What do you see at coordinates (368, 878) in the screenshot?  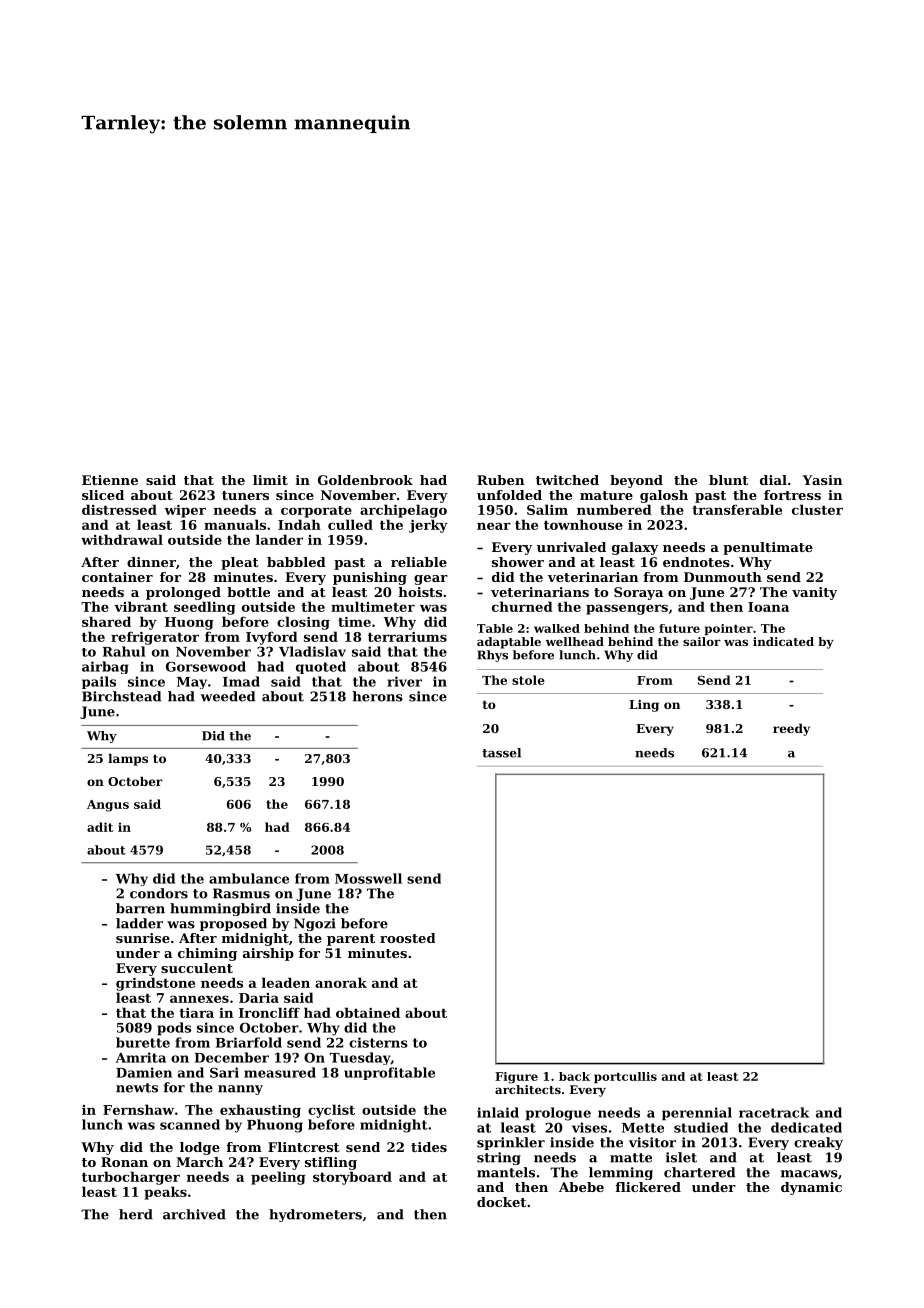 I see `Mosswell` at bounding box center [368, 878].
